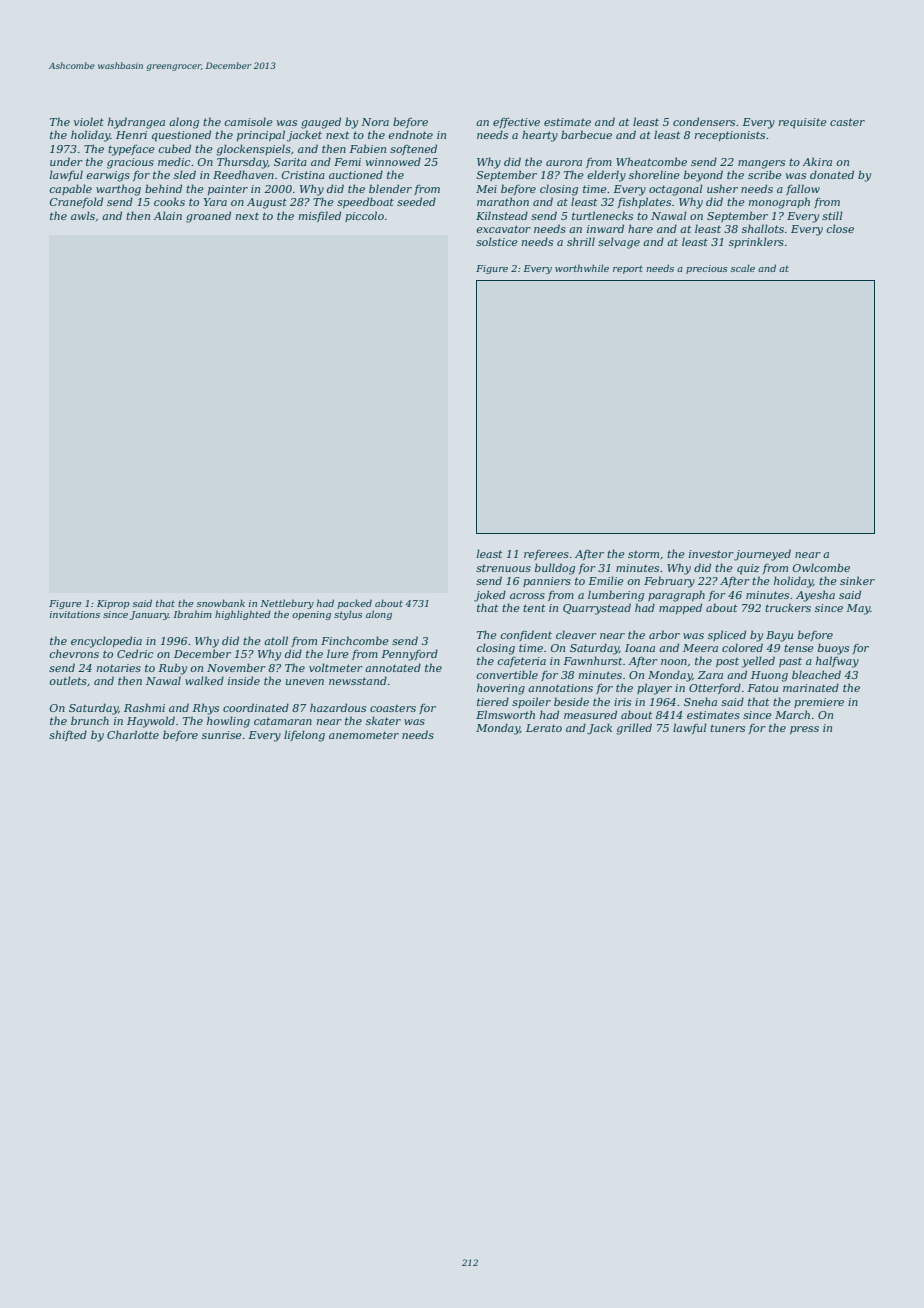 This screenshot has height=1308, width=924. Describe the element at coordinates (711, 554) in the screenshot. I see `investor` at that location.
